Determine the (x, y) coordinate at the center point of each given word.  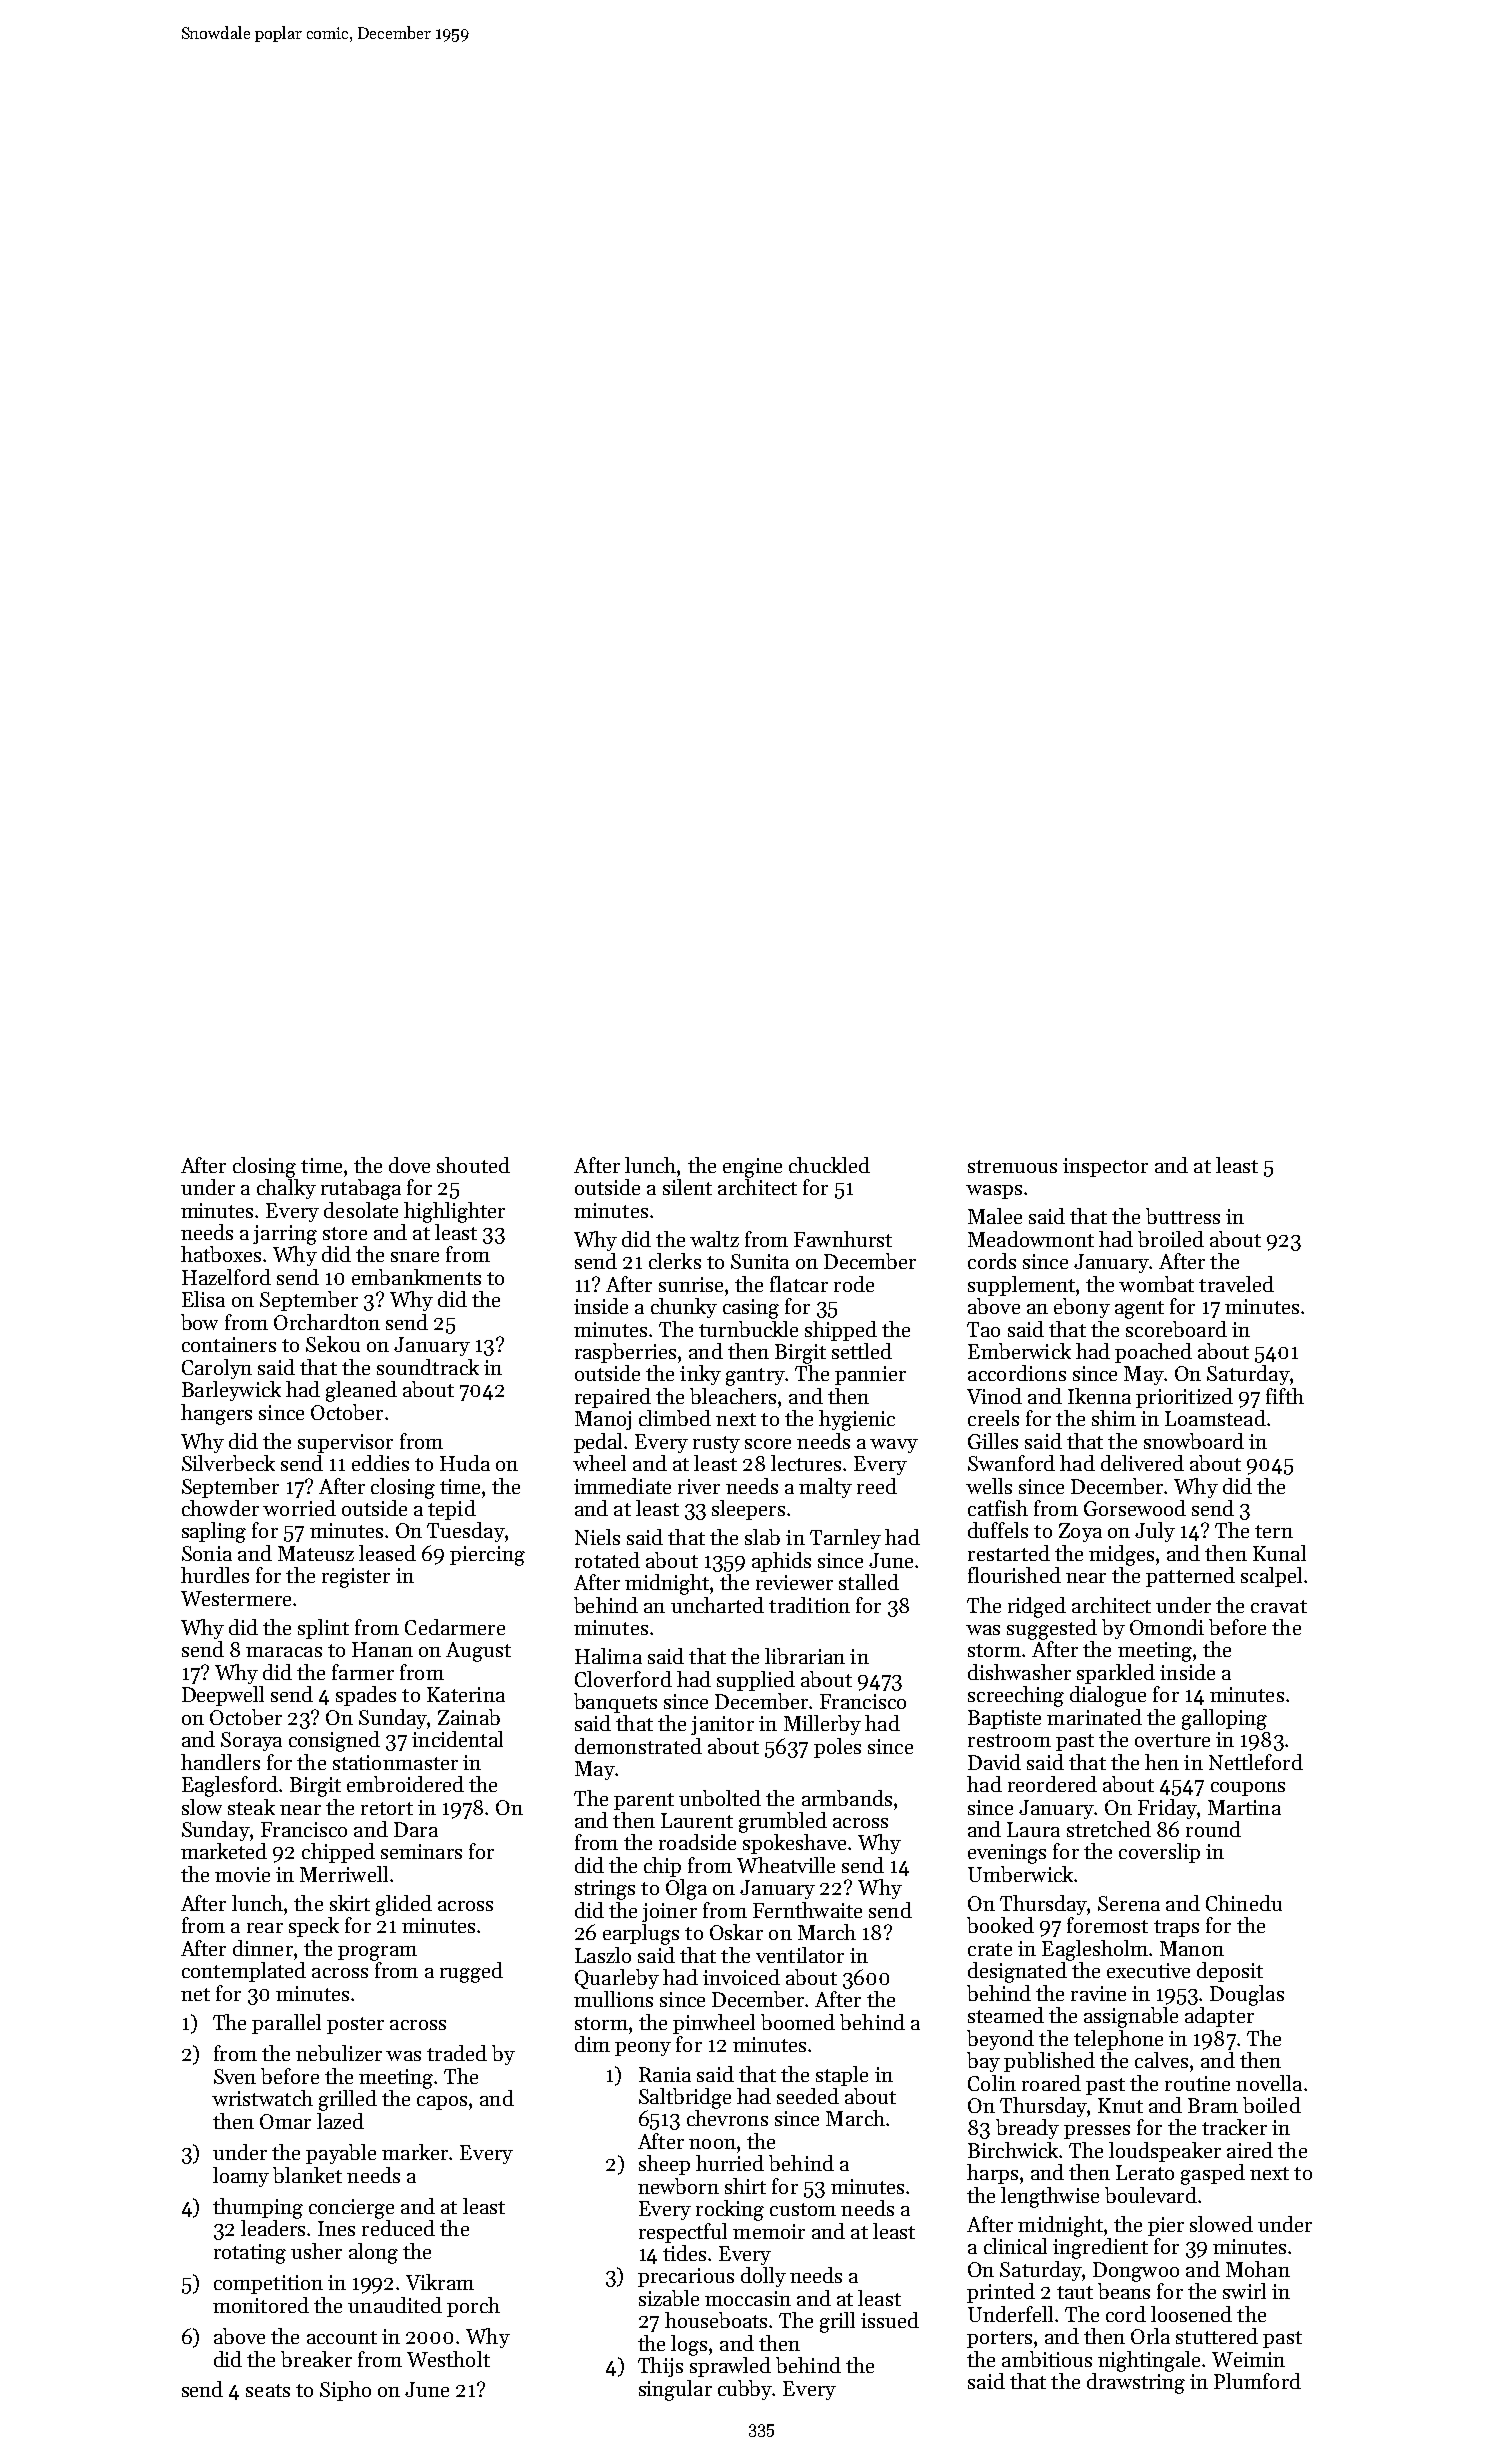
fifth (1285, 1396)
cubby (745, 2390)
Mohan (1258, 2269)
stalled (869, 1582)
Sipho (345, 2391)
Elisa (203, 1299)
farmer (363, 1672)
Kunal (1279, 1553)
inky (700, 1375)
